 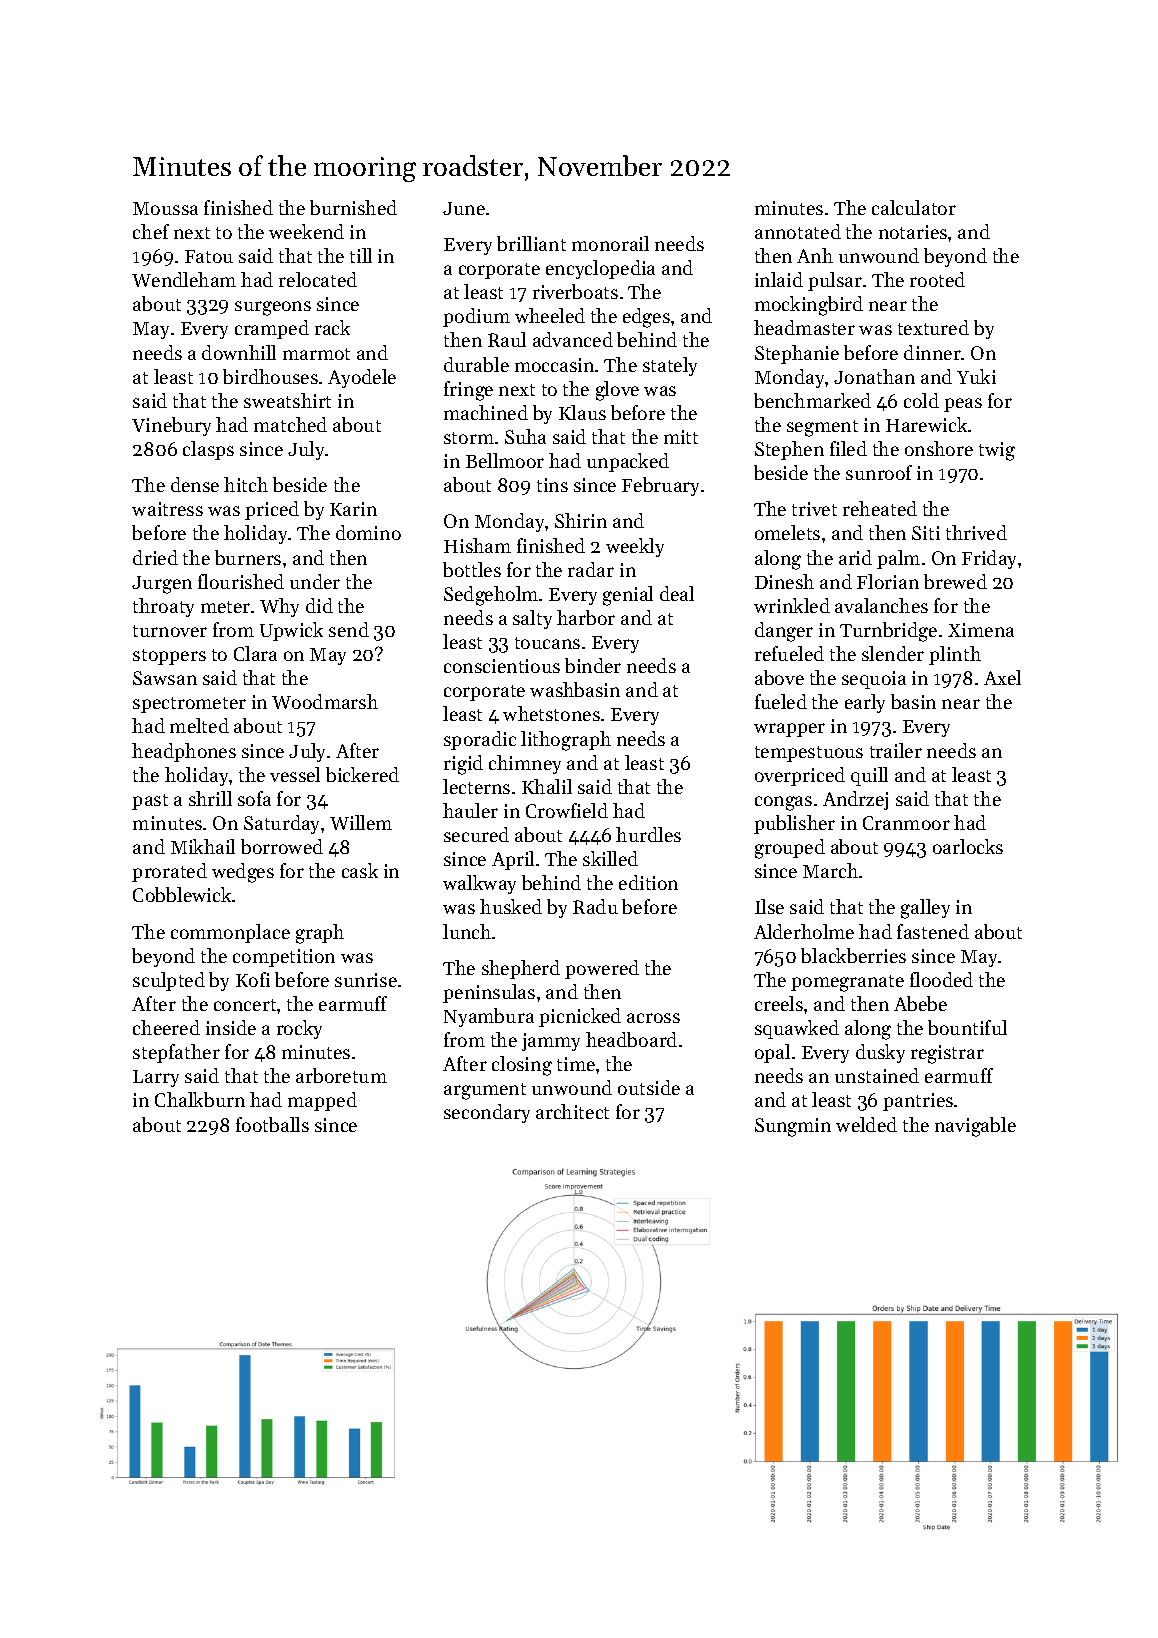 What do you see at coordinates (649, 1087) in the image?
I see `outside` at bounding box center [649, 1087].
